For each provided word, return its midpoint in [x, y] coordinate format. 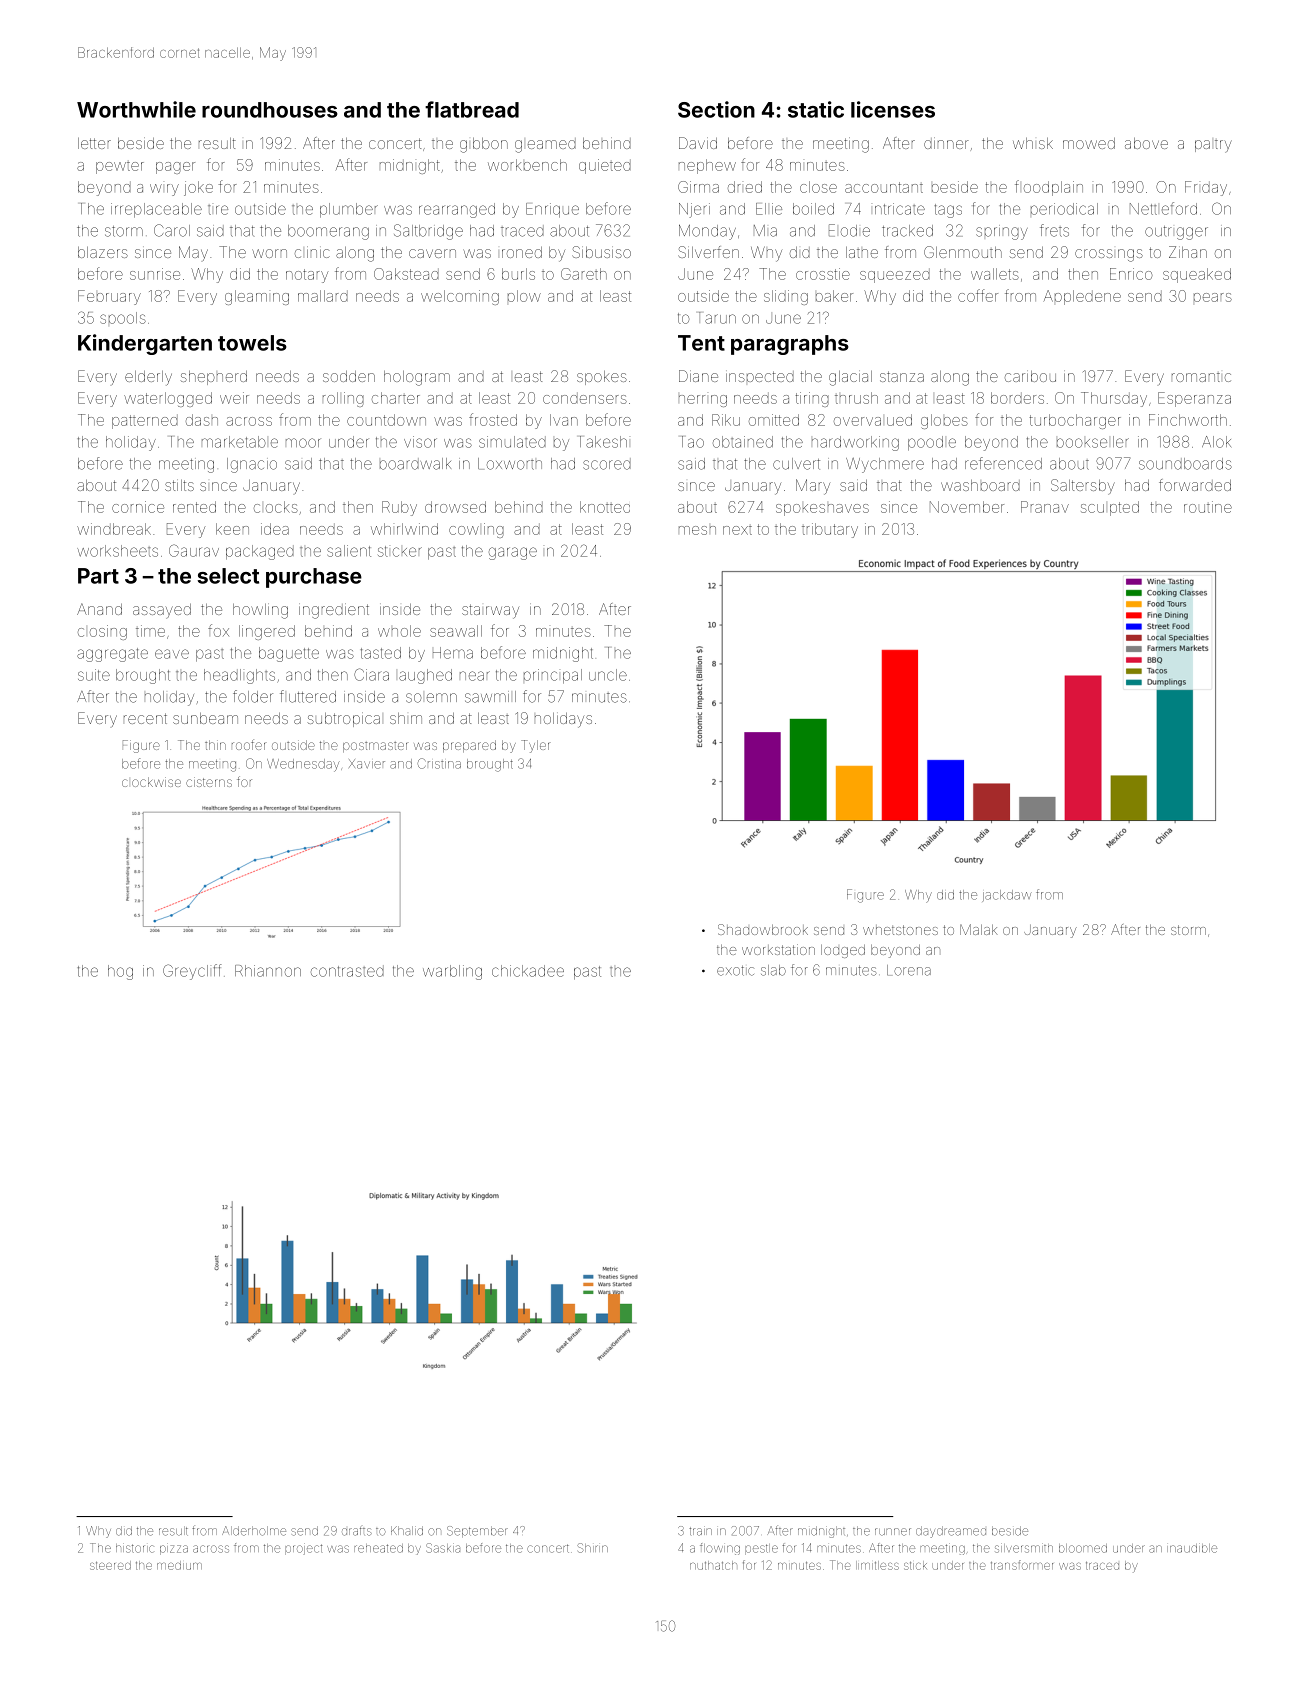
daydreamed [951, 1532]
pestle [761, 1549]
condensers [585, 398]
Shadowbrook [763, 929]
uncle [608, 675]
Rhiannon [268, 971]
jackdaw [1007, 896]
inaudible [1192, 1548]
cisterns [209, 782]
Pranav [1045, 507]
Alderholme [254, 1531]
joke [198, 188]
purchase [314, 578]
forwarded [1195, 485]
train [700, 1531]
